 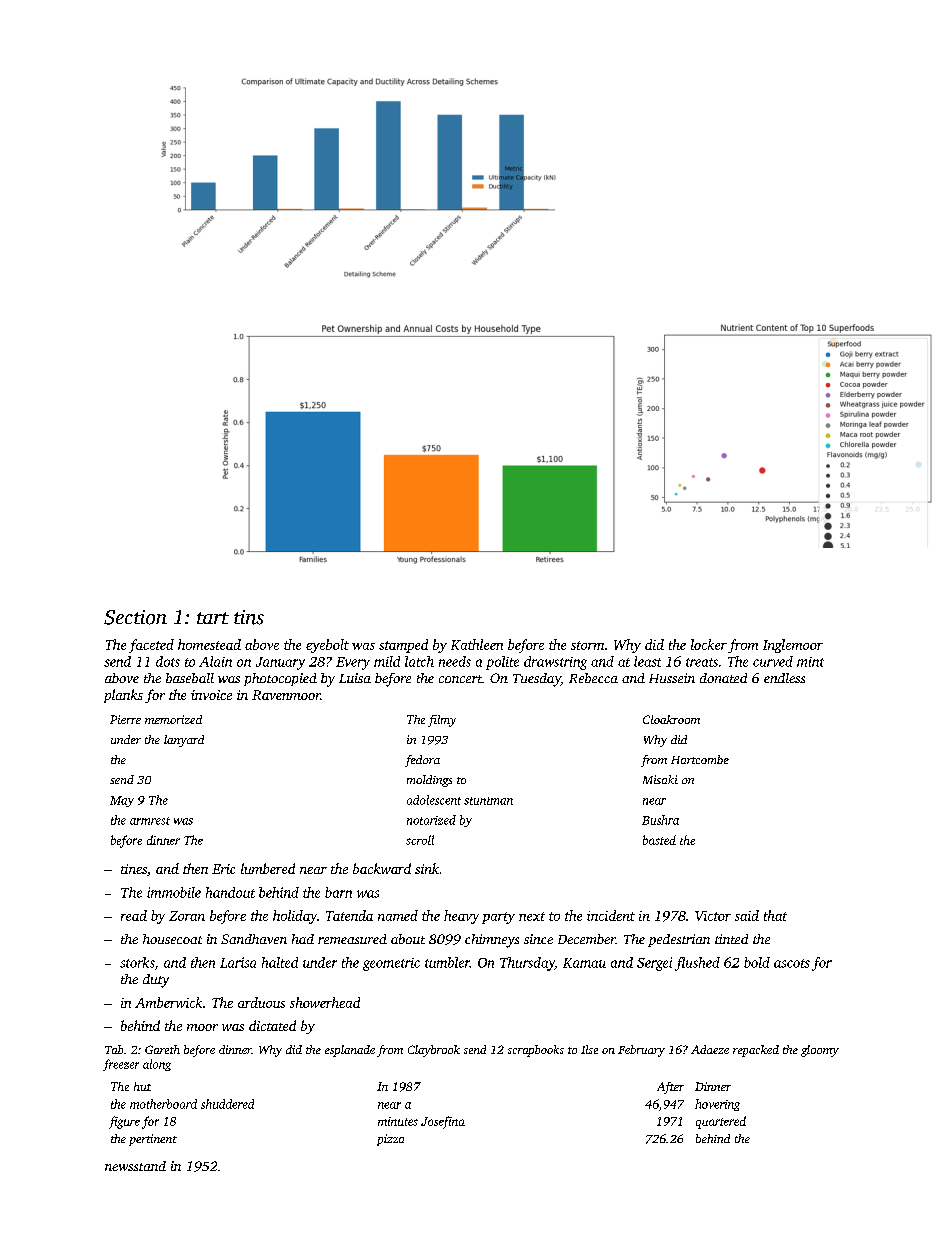 What do you see at coordinates (249, 617) in the page?
I see `tins` at bounding box center [249, 617].
